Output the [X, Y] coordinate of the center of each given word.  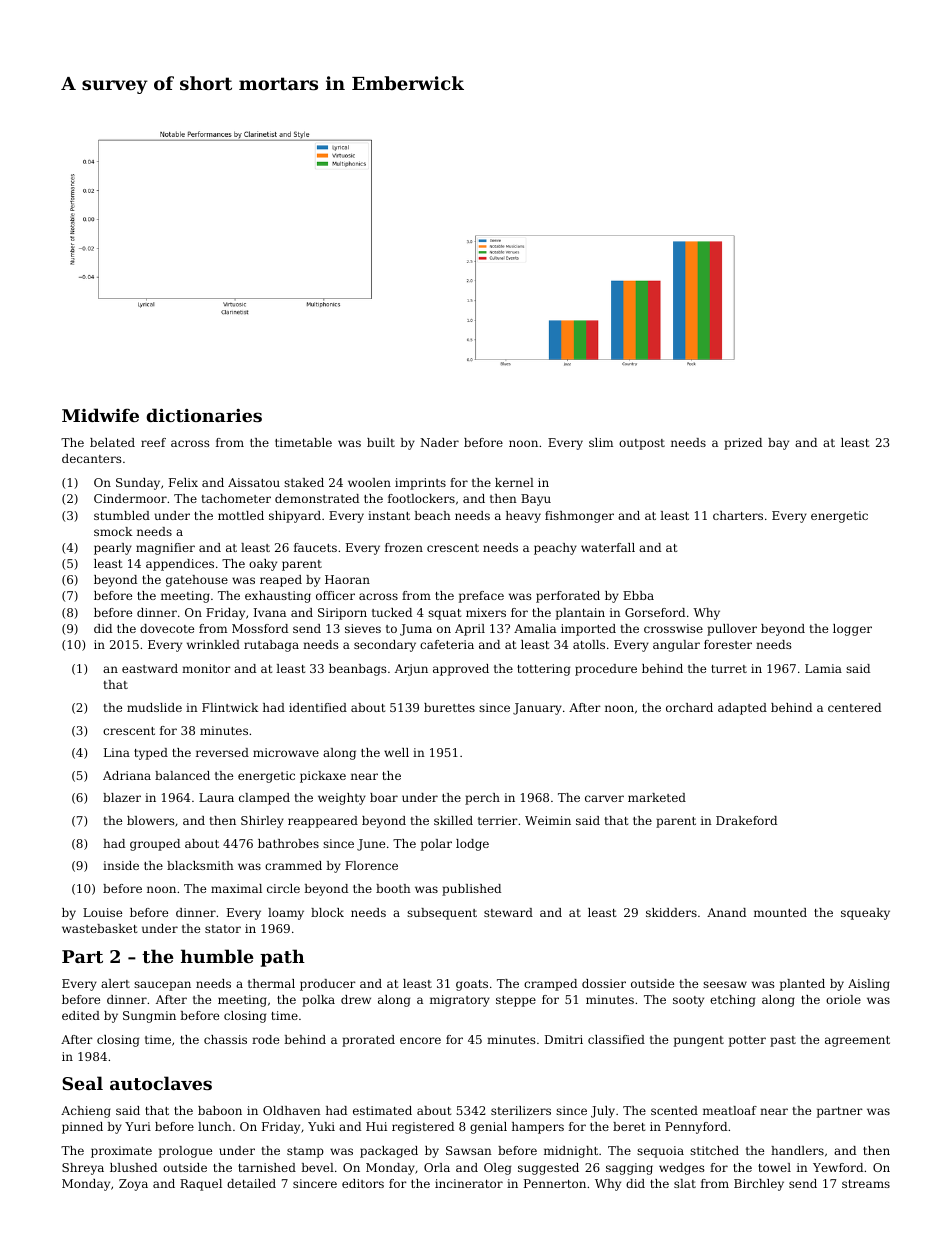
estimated [382, 1110]
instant [389, 515]
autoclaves [161, 1083]
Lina [117, 752]
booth [393, 888]
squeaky [865, 914]
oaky [263, 565]
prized [743, 444]
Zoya [133, 1185]
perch [482, 799]
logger [852, 630]
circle [283, 888]
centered [854, 707]
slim [601, 442]
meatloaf [730, 1110]
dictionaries [204, 415]
